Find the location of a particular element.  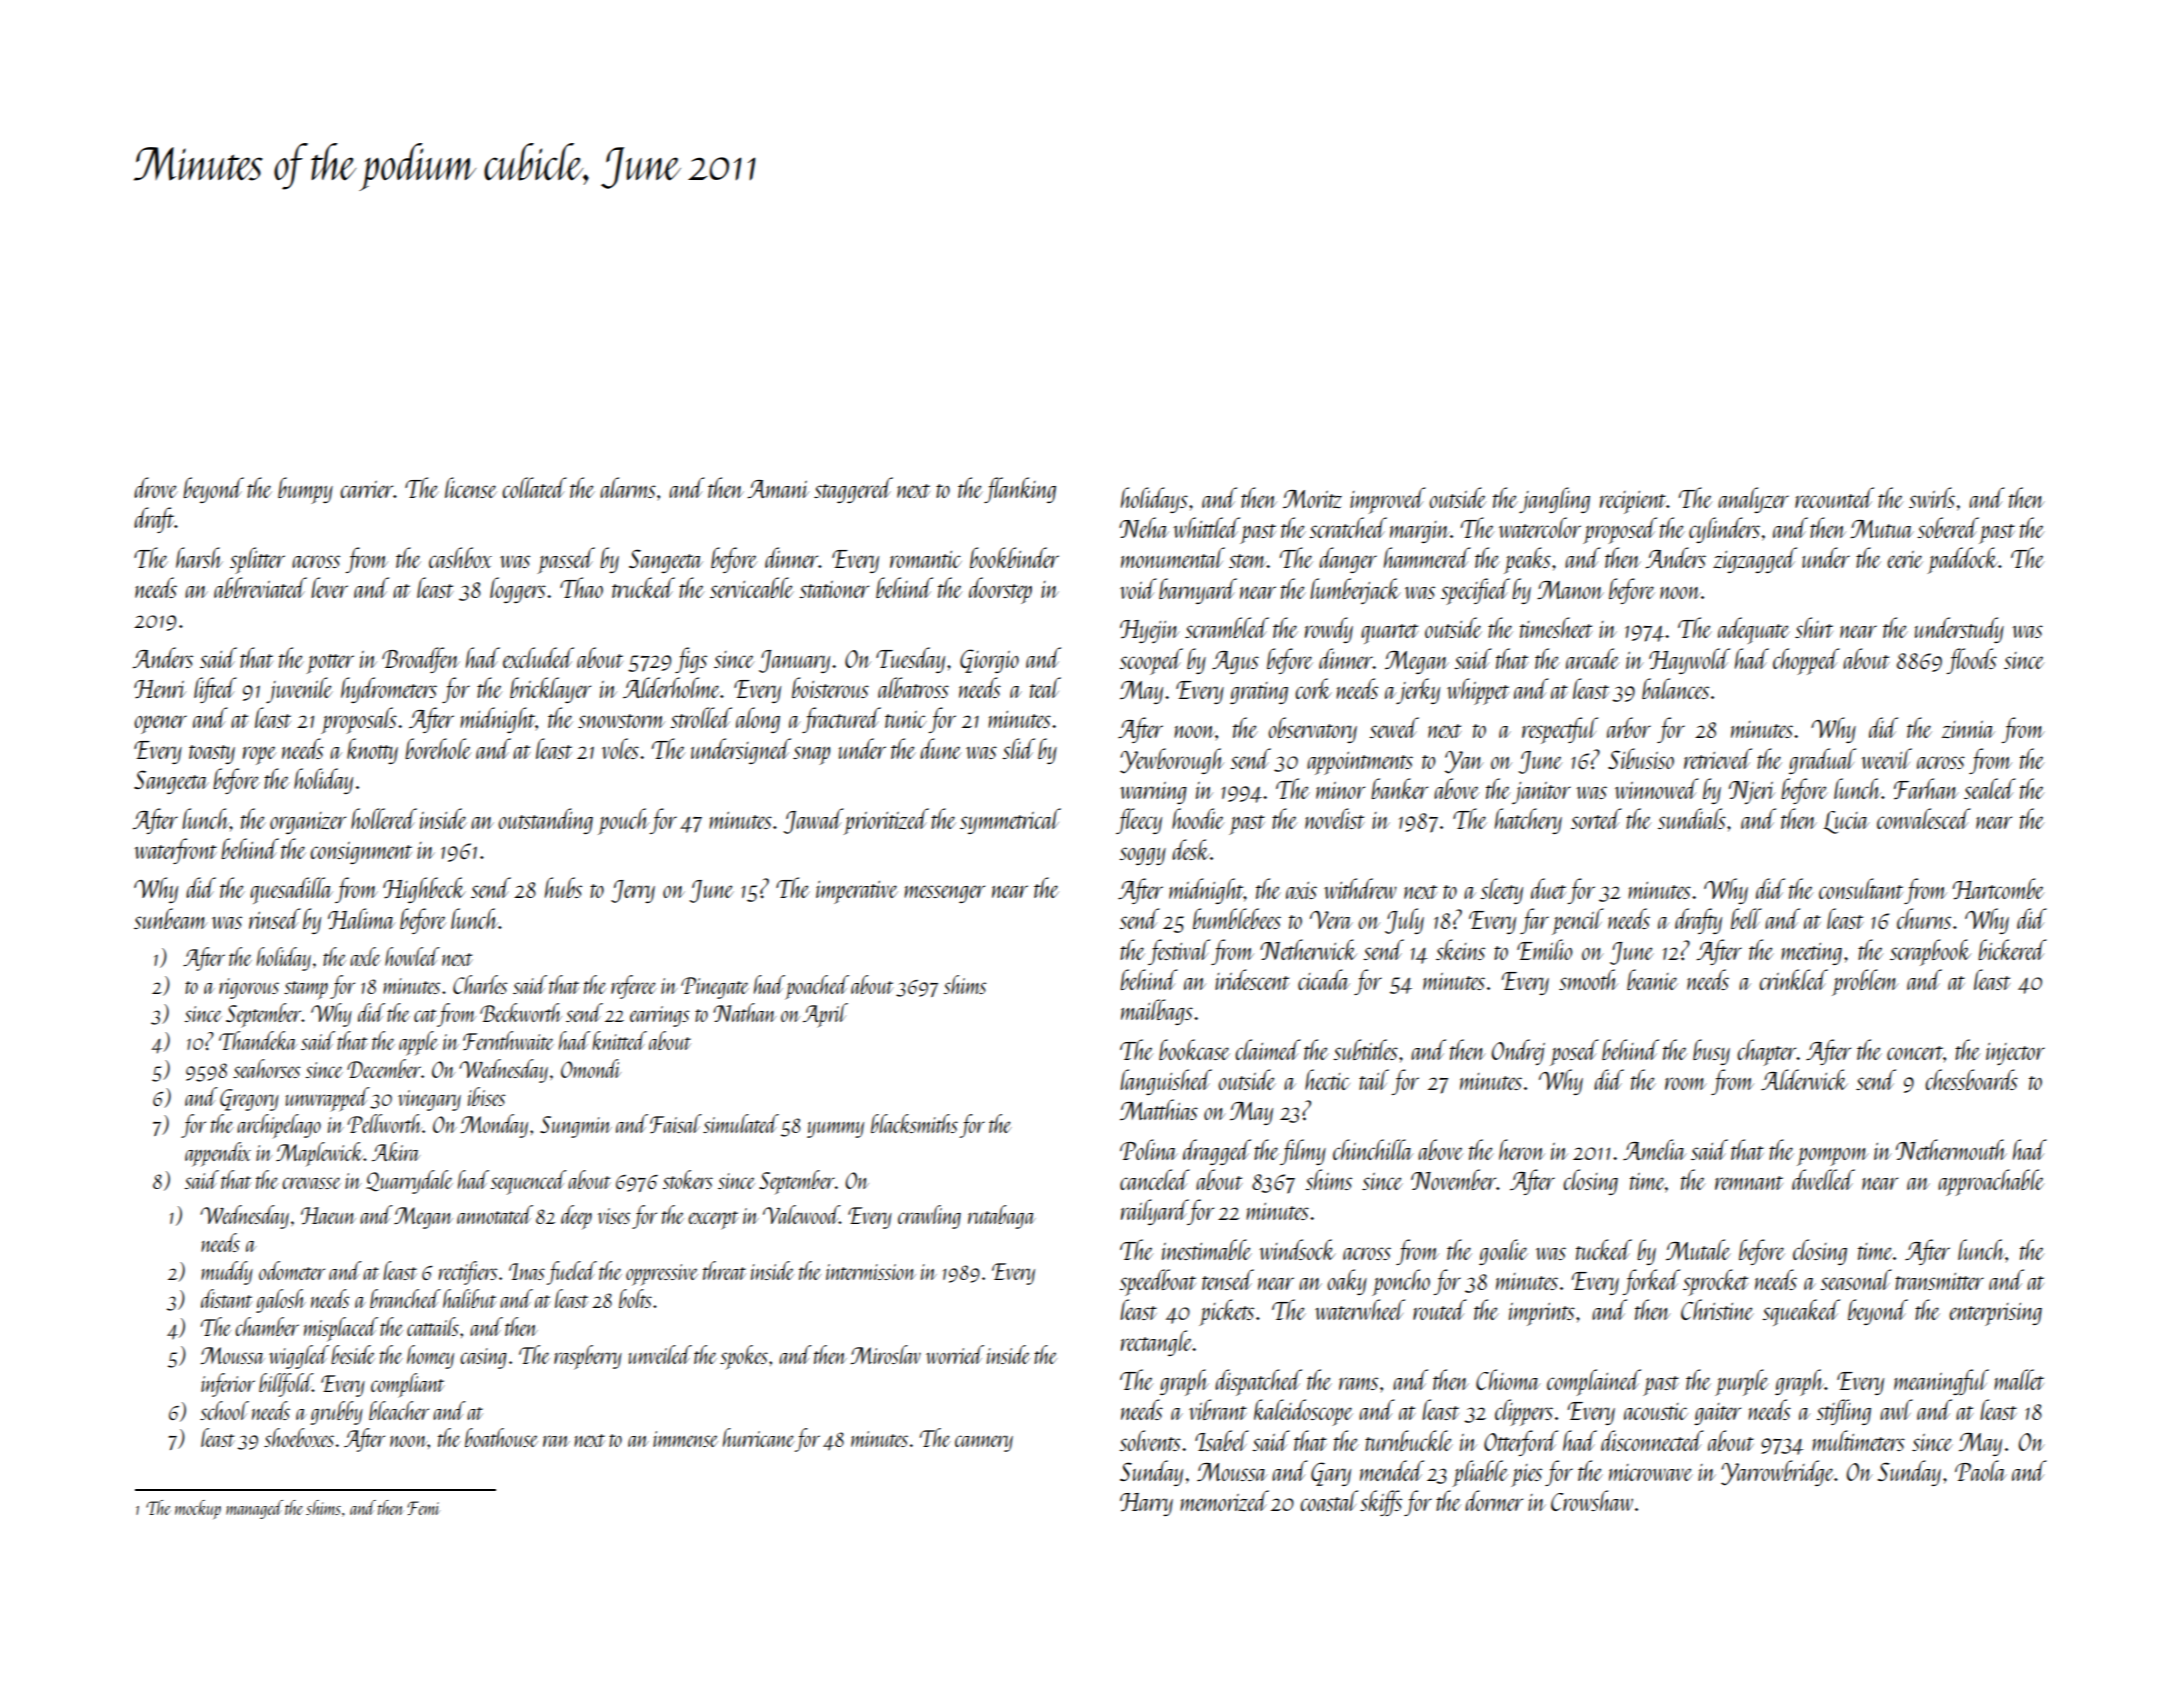

room is located at coordinates (1686, 1083).
